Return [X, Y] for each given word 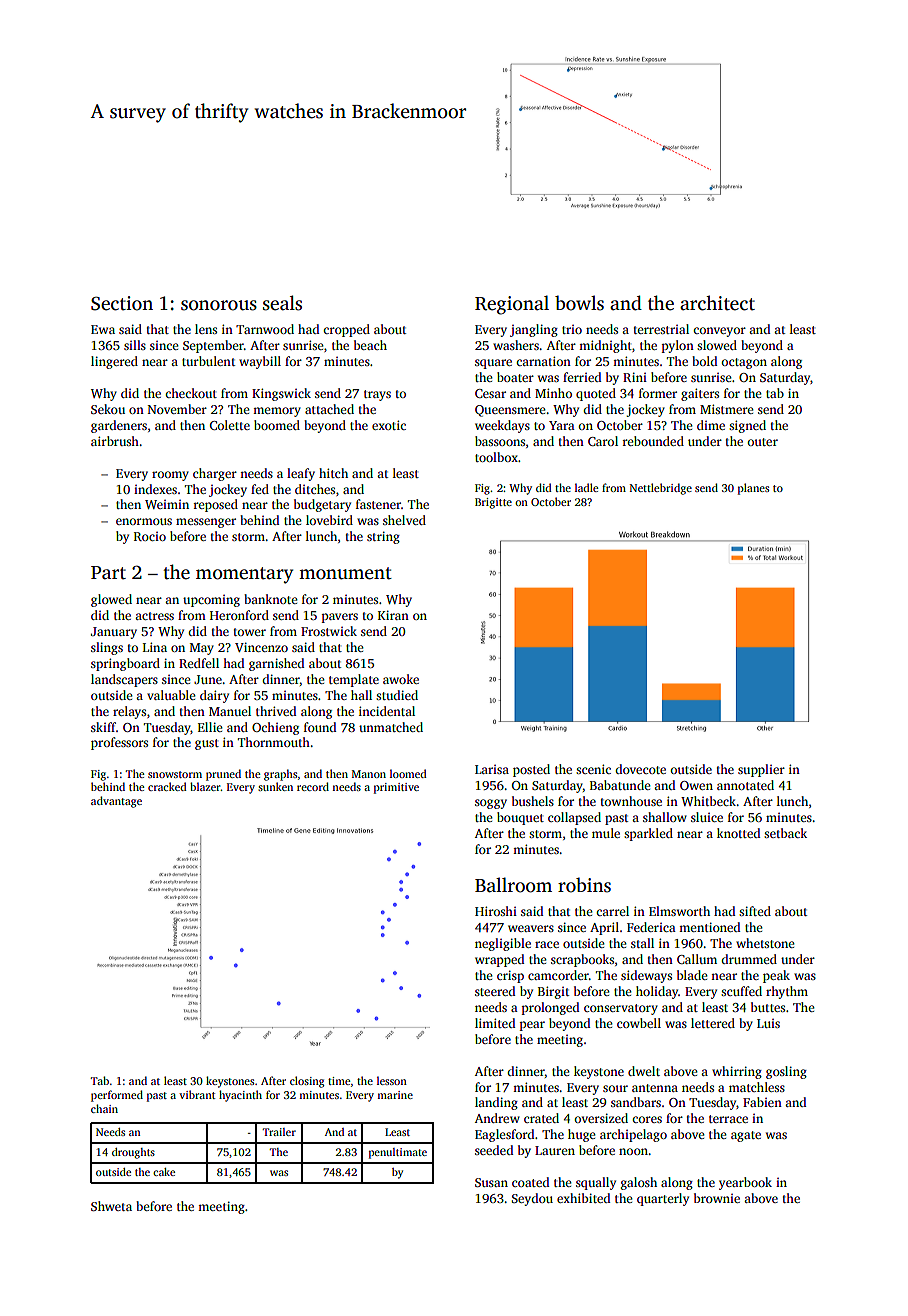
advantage [116, 802]
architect [717, 303]
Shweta [111, 1206]
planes [753, 489]
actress [154, 616]
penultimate [398, 1153]
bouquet [520, 818]
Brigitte [493, 503]
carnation [543, 361]
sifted [755, 911]
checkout [191, 393]
